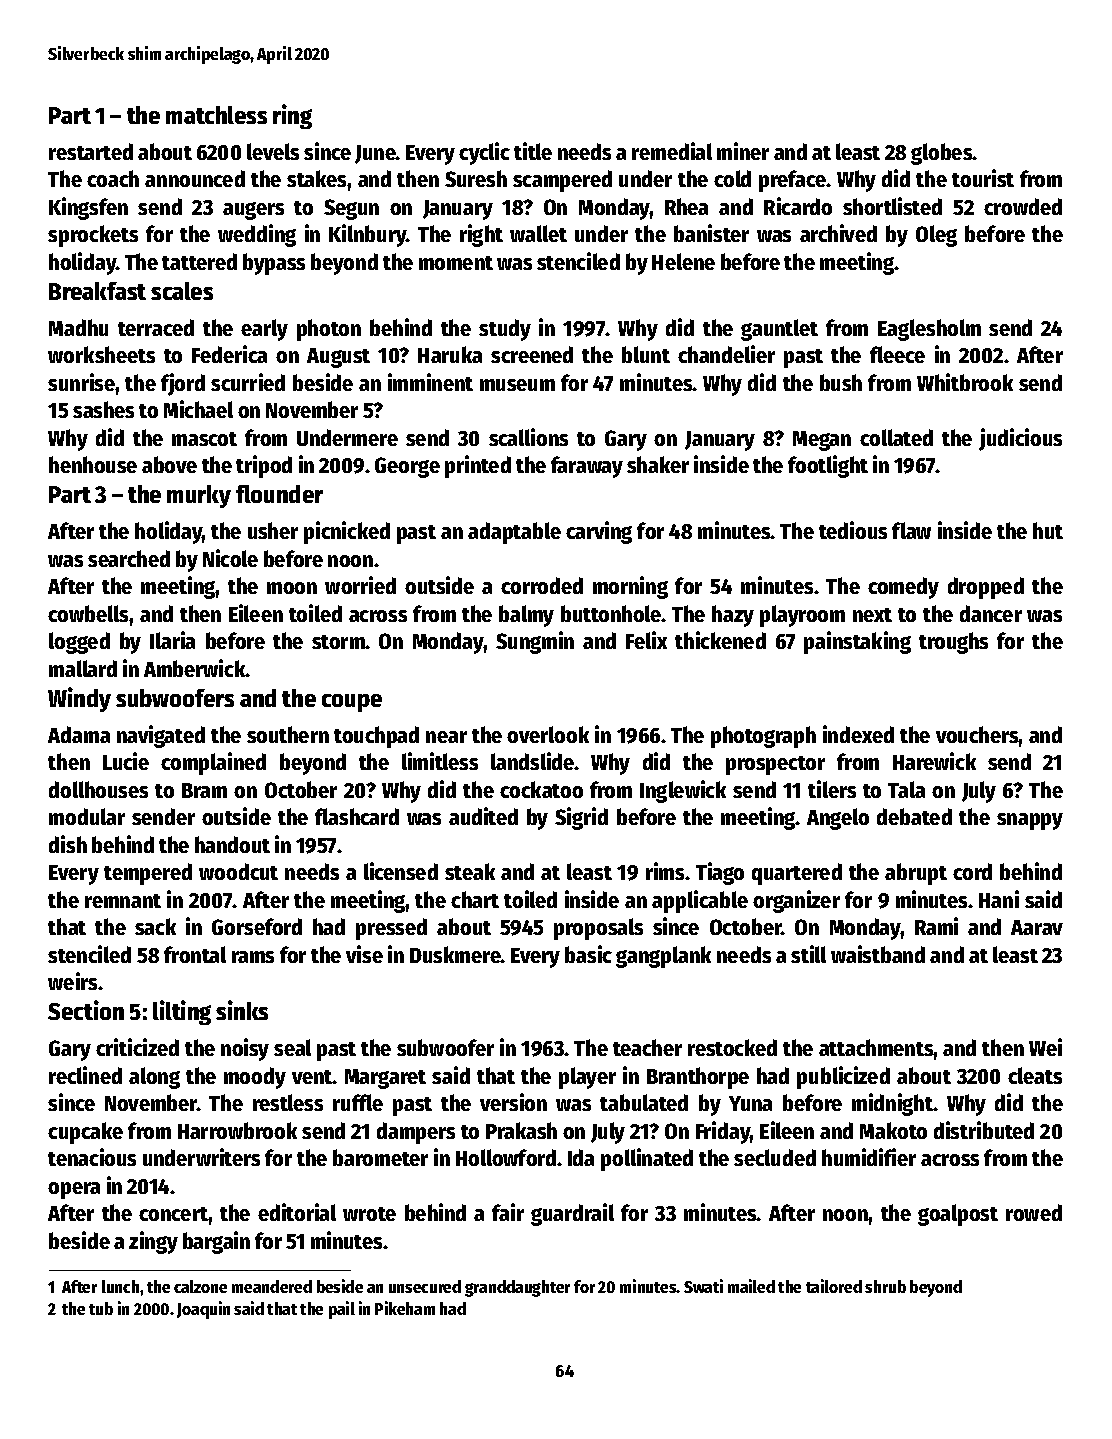 The image size is (1112, 1439). I want to click on Eaglesholm, so click(929, 330).
